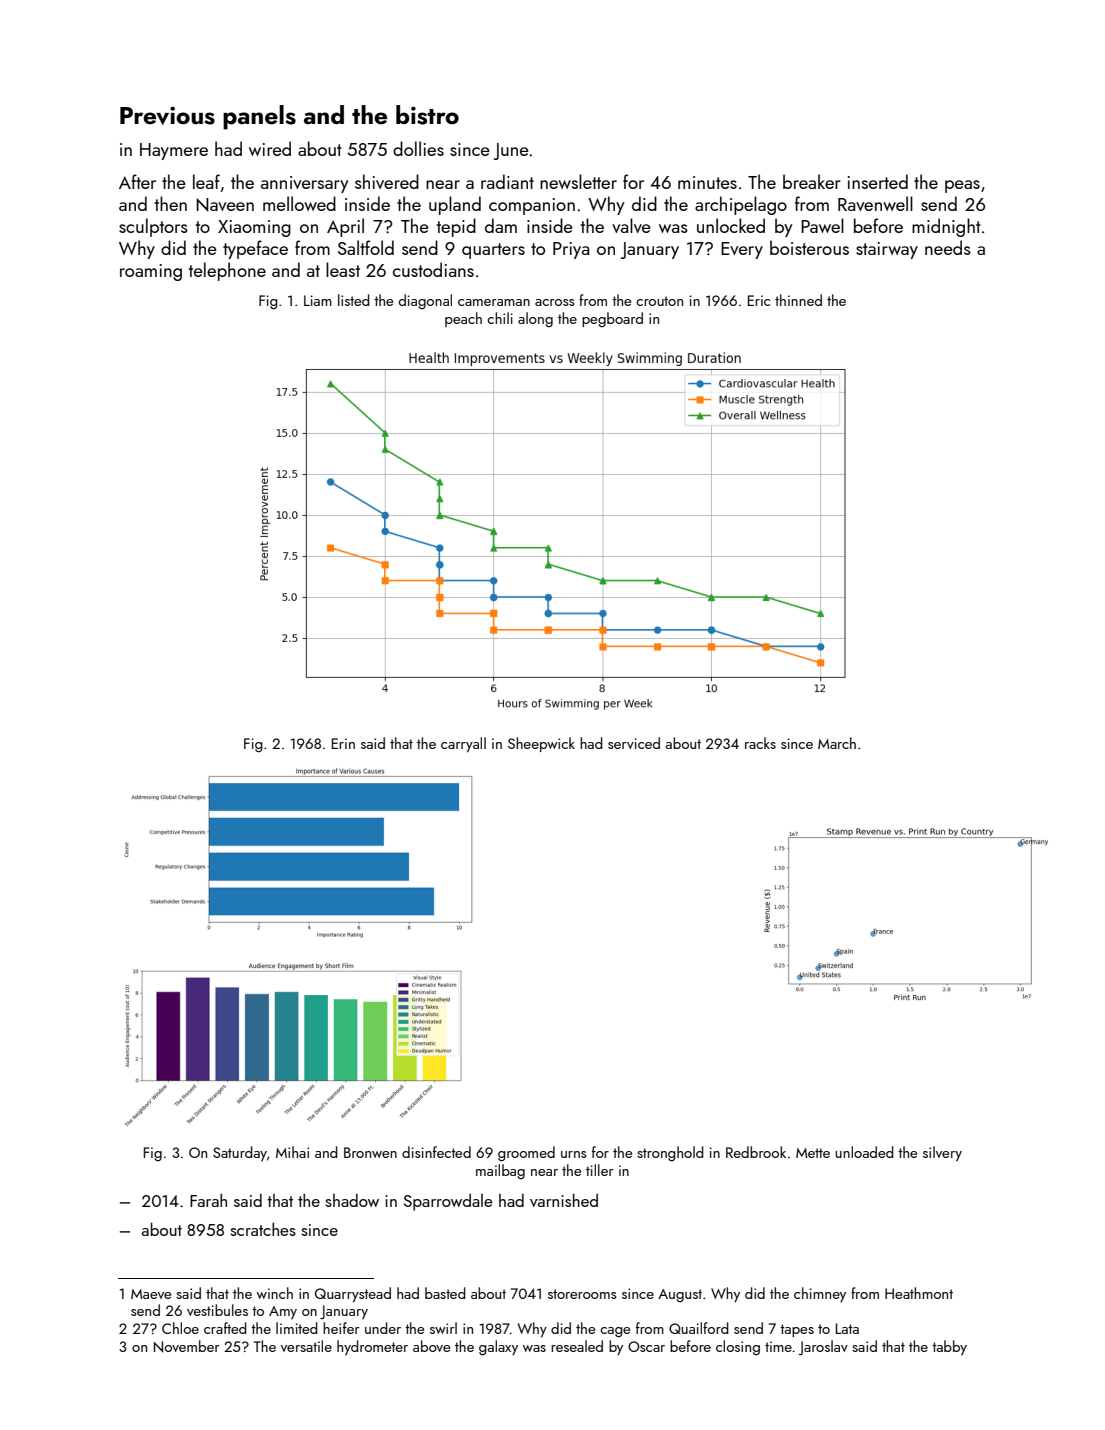 The image size is (1105, 1430). What do you see at coordinates (225, 1328) in the document?
I see `crafted` at bounding box center [225, 1328].
